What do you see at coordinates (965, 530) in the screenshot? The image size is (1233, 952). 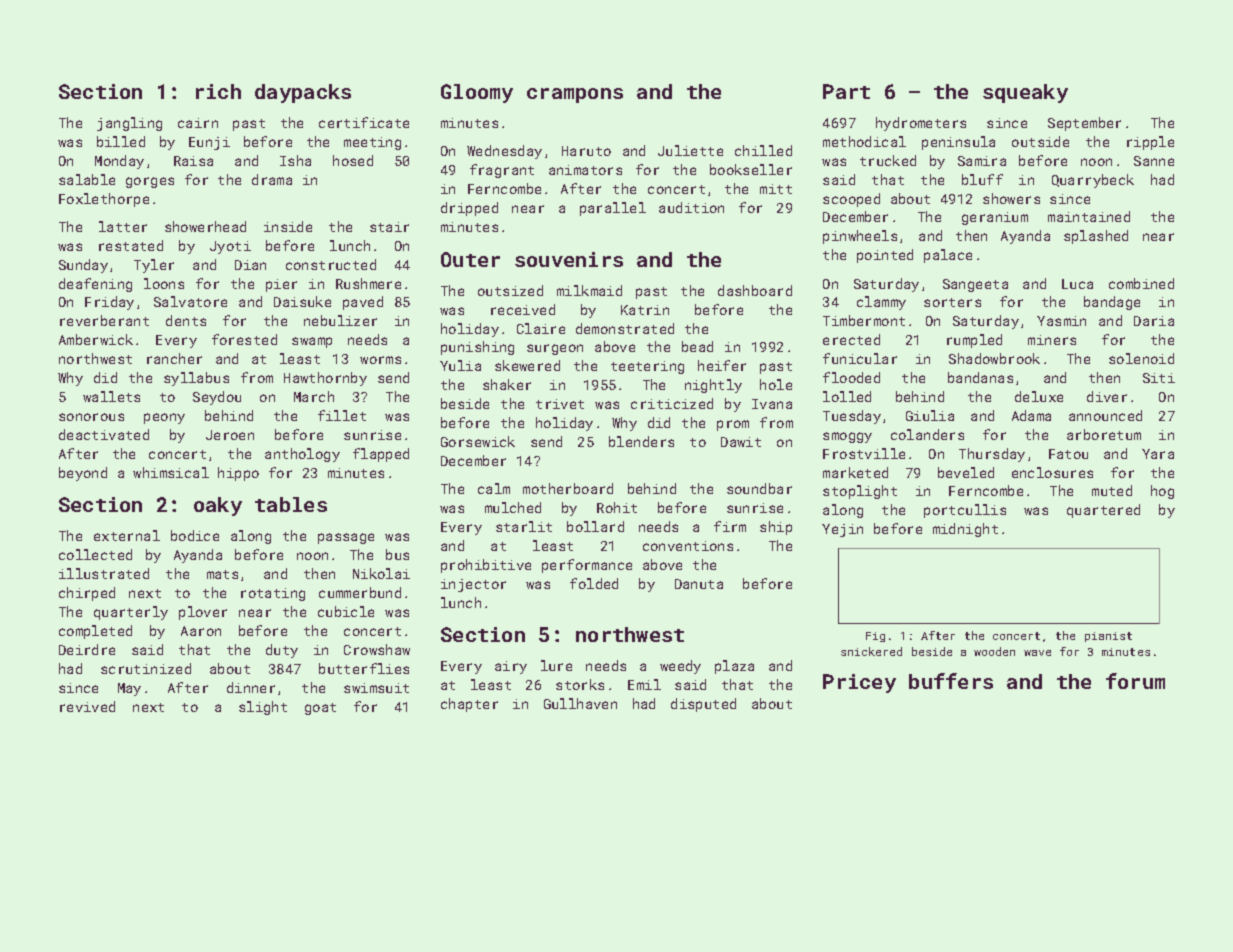 I see `midnight` at bounding box center [965, 530].
